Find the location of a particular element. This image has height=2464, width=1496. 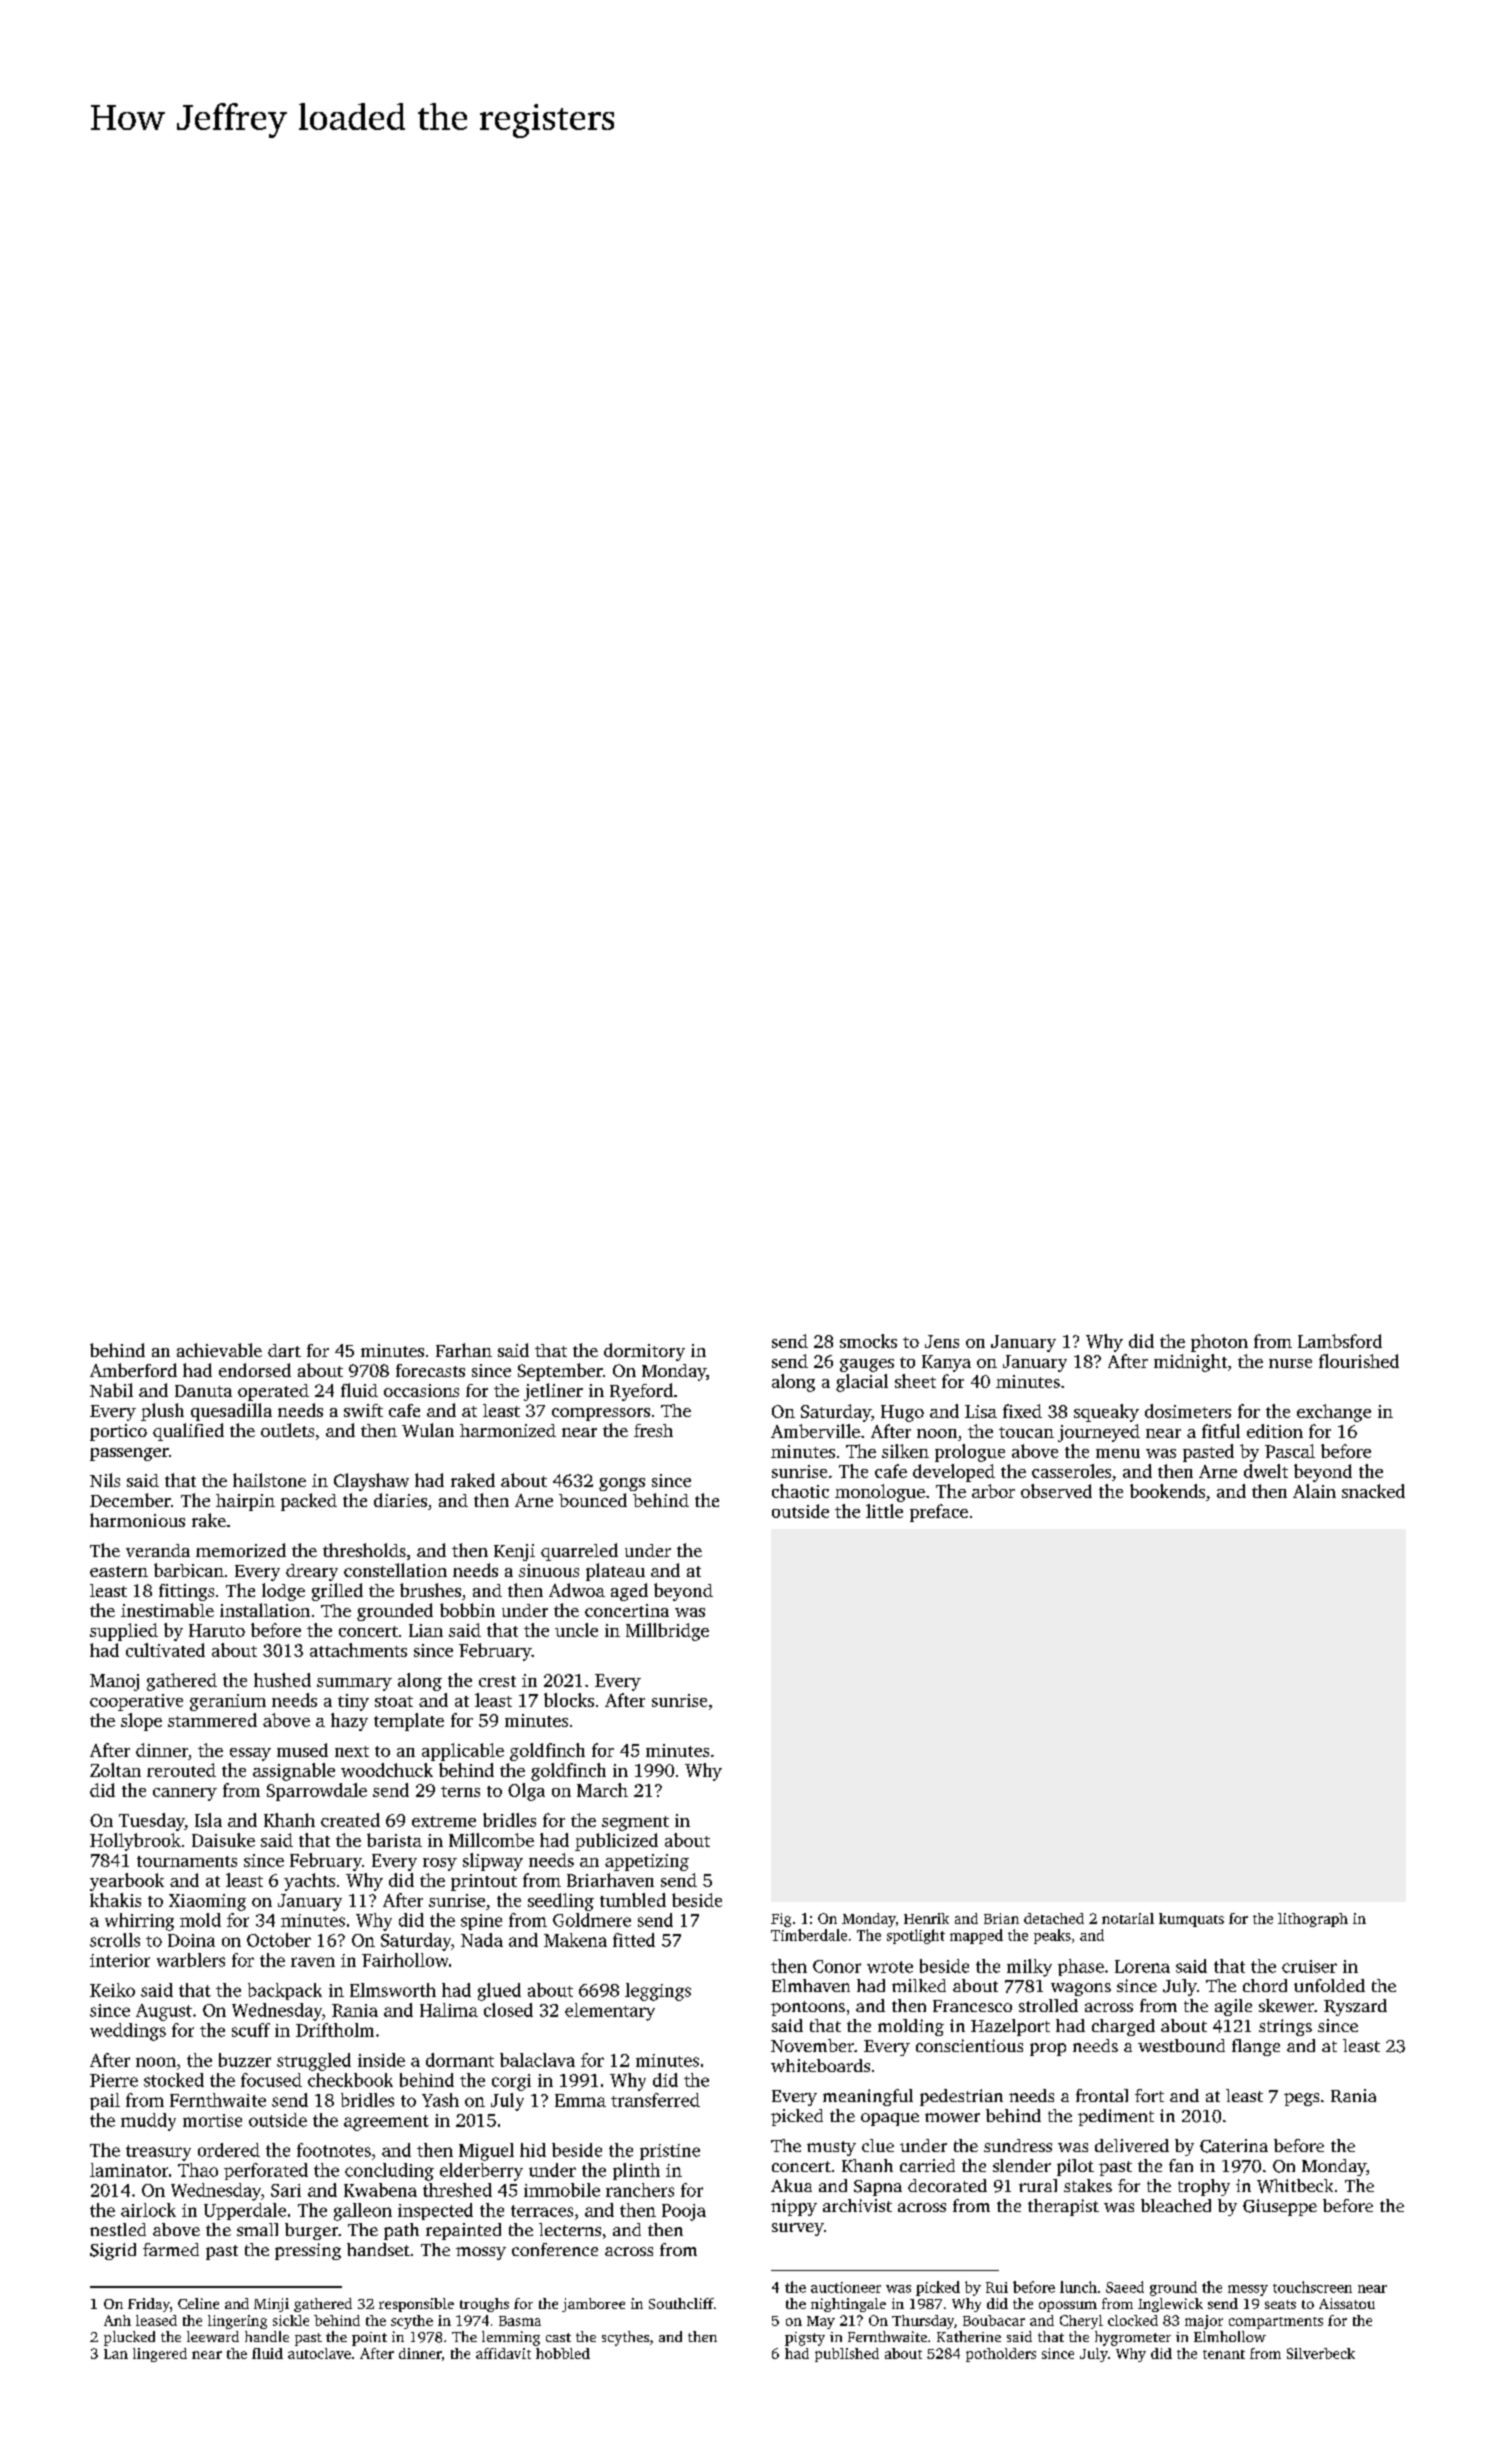

autoclave is located at coordinates (319, 2353).
